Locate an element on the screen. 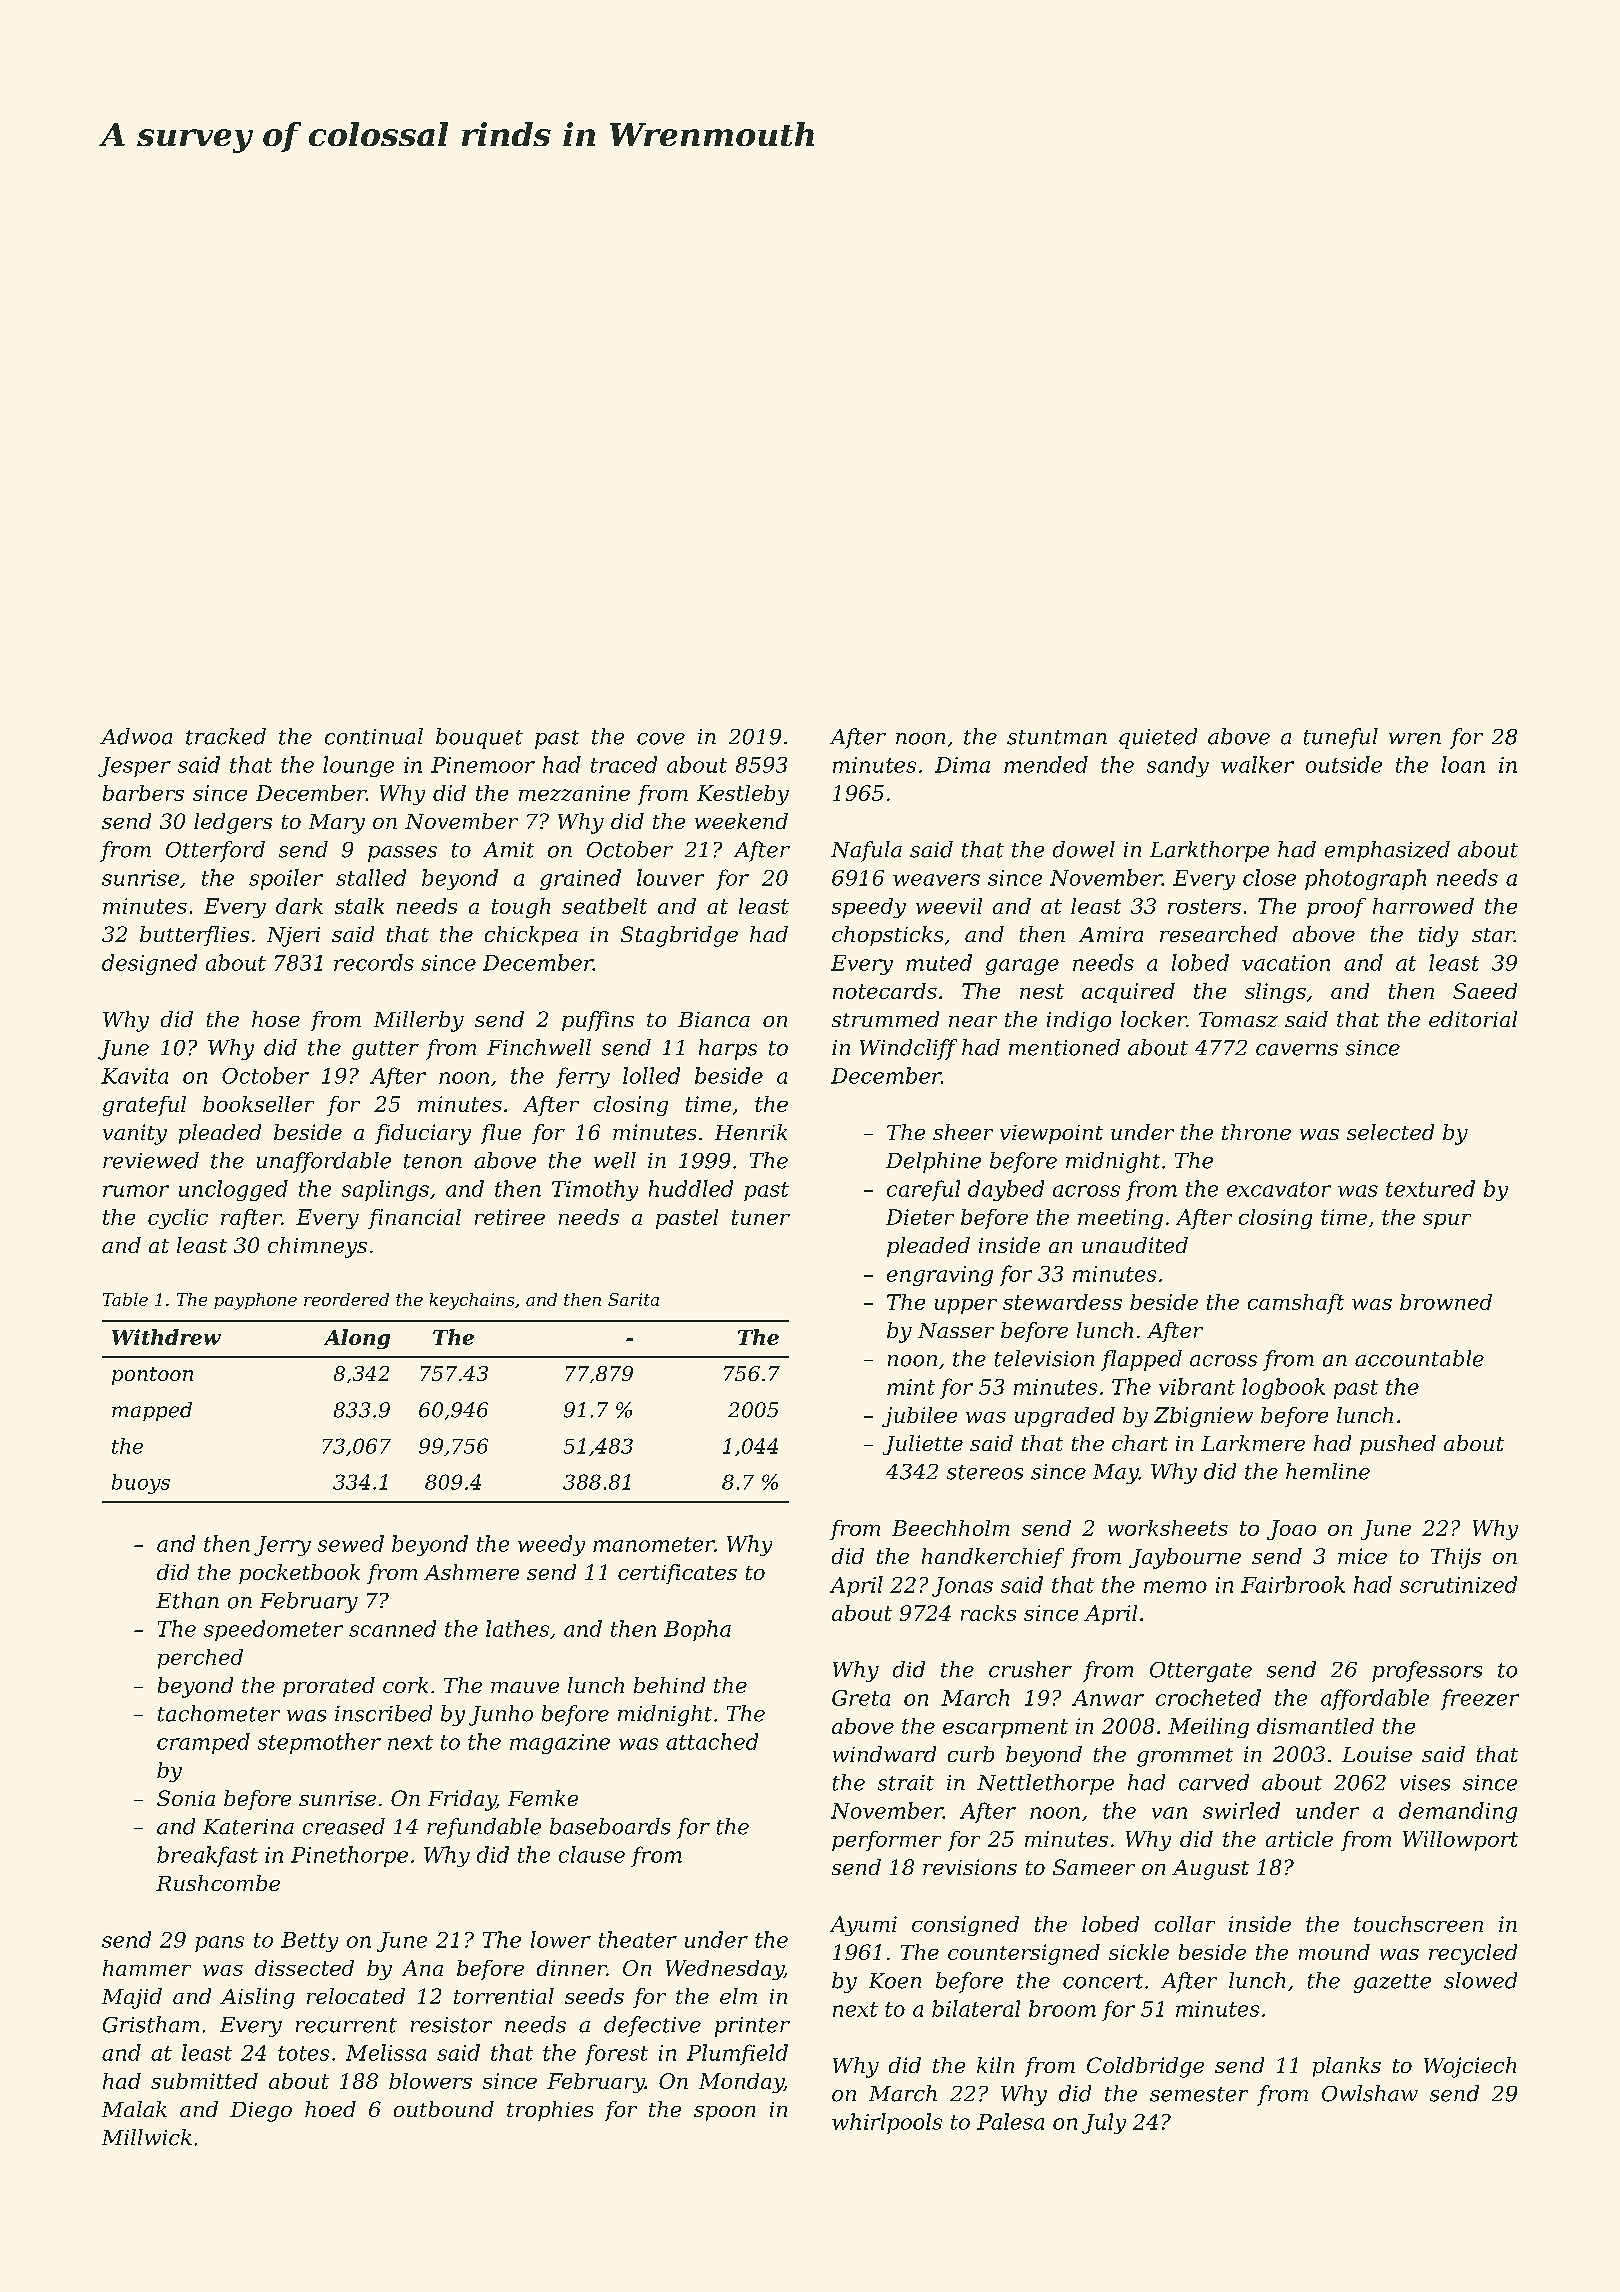  lathes is located at coordinates (517, 1628).
